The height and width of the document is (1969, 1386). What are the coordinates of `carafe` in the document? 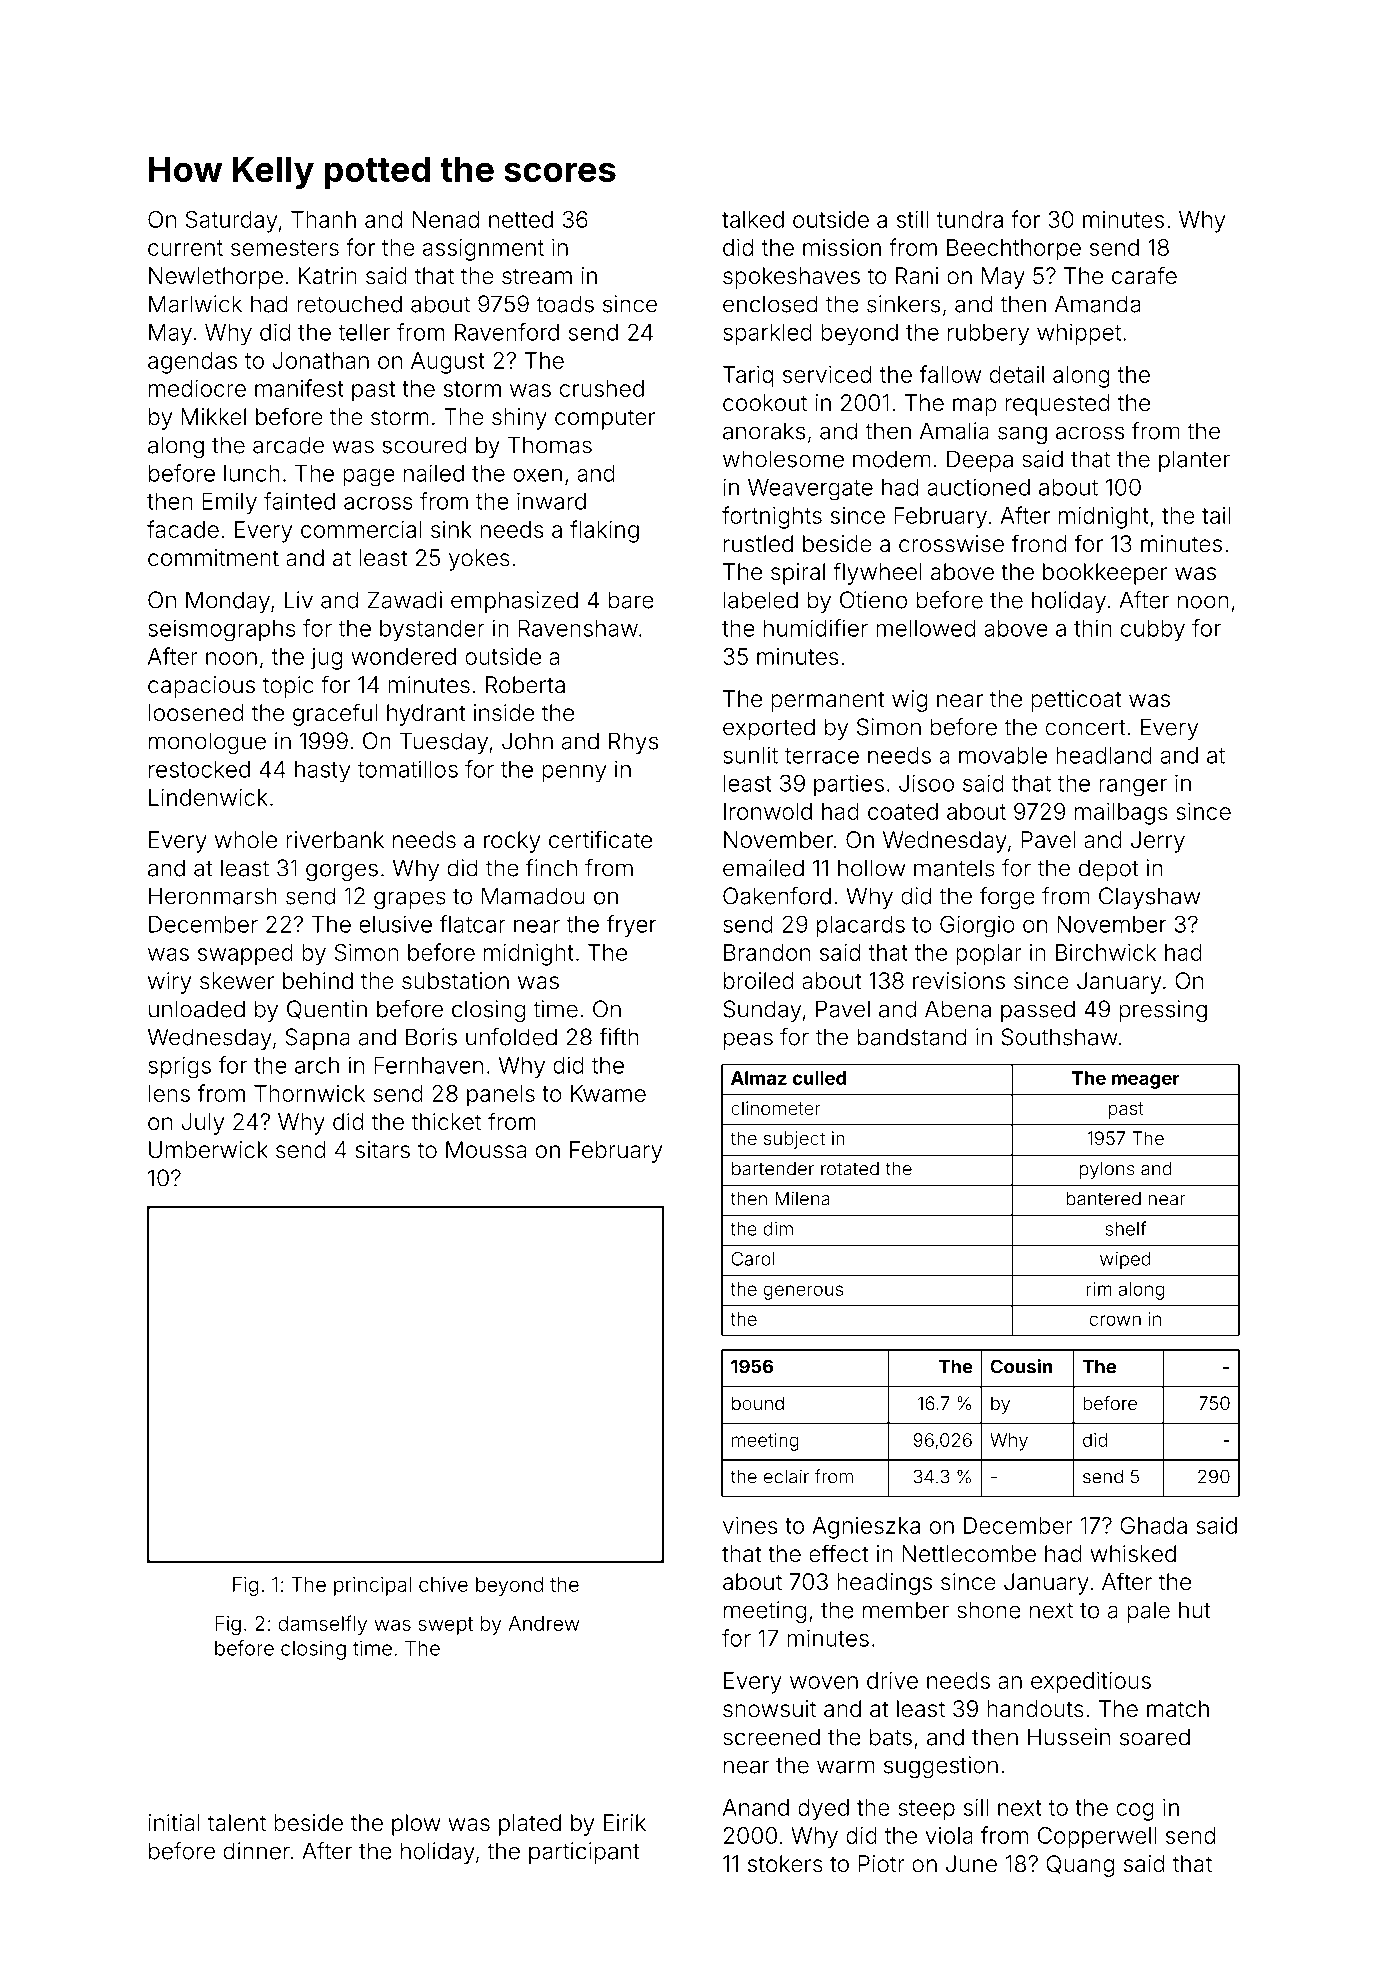 It's located at (1144, 275).
